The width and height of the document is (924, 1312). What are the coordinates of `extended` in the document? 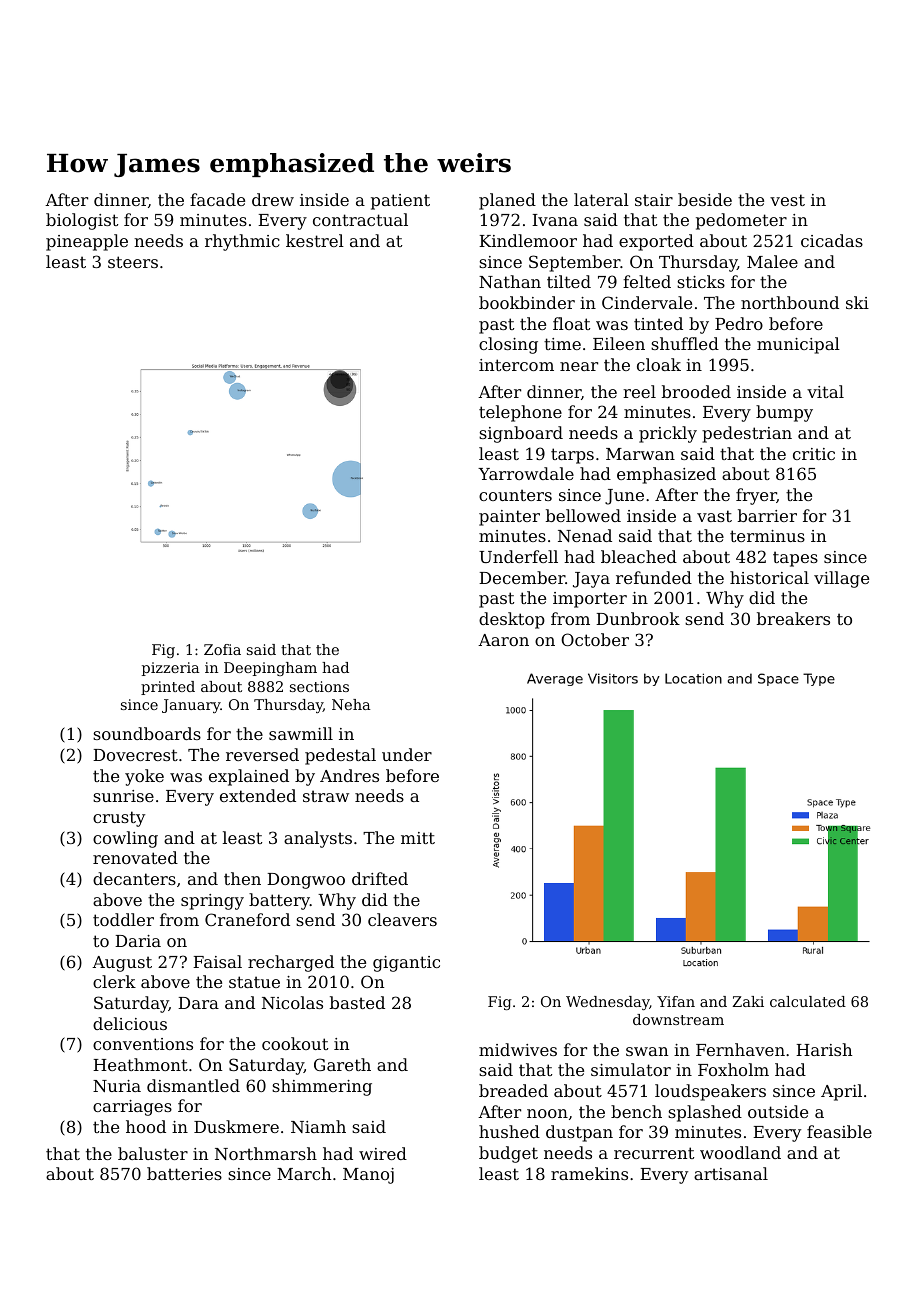 It's located at (258, 795).
